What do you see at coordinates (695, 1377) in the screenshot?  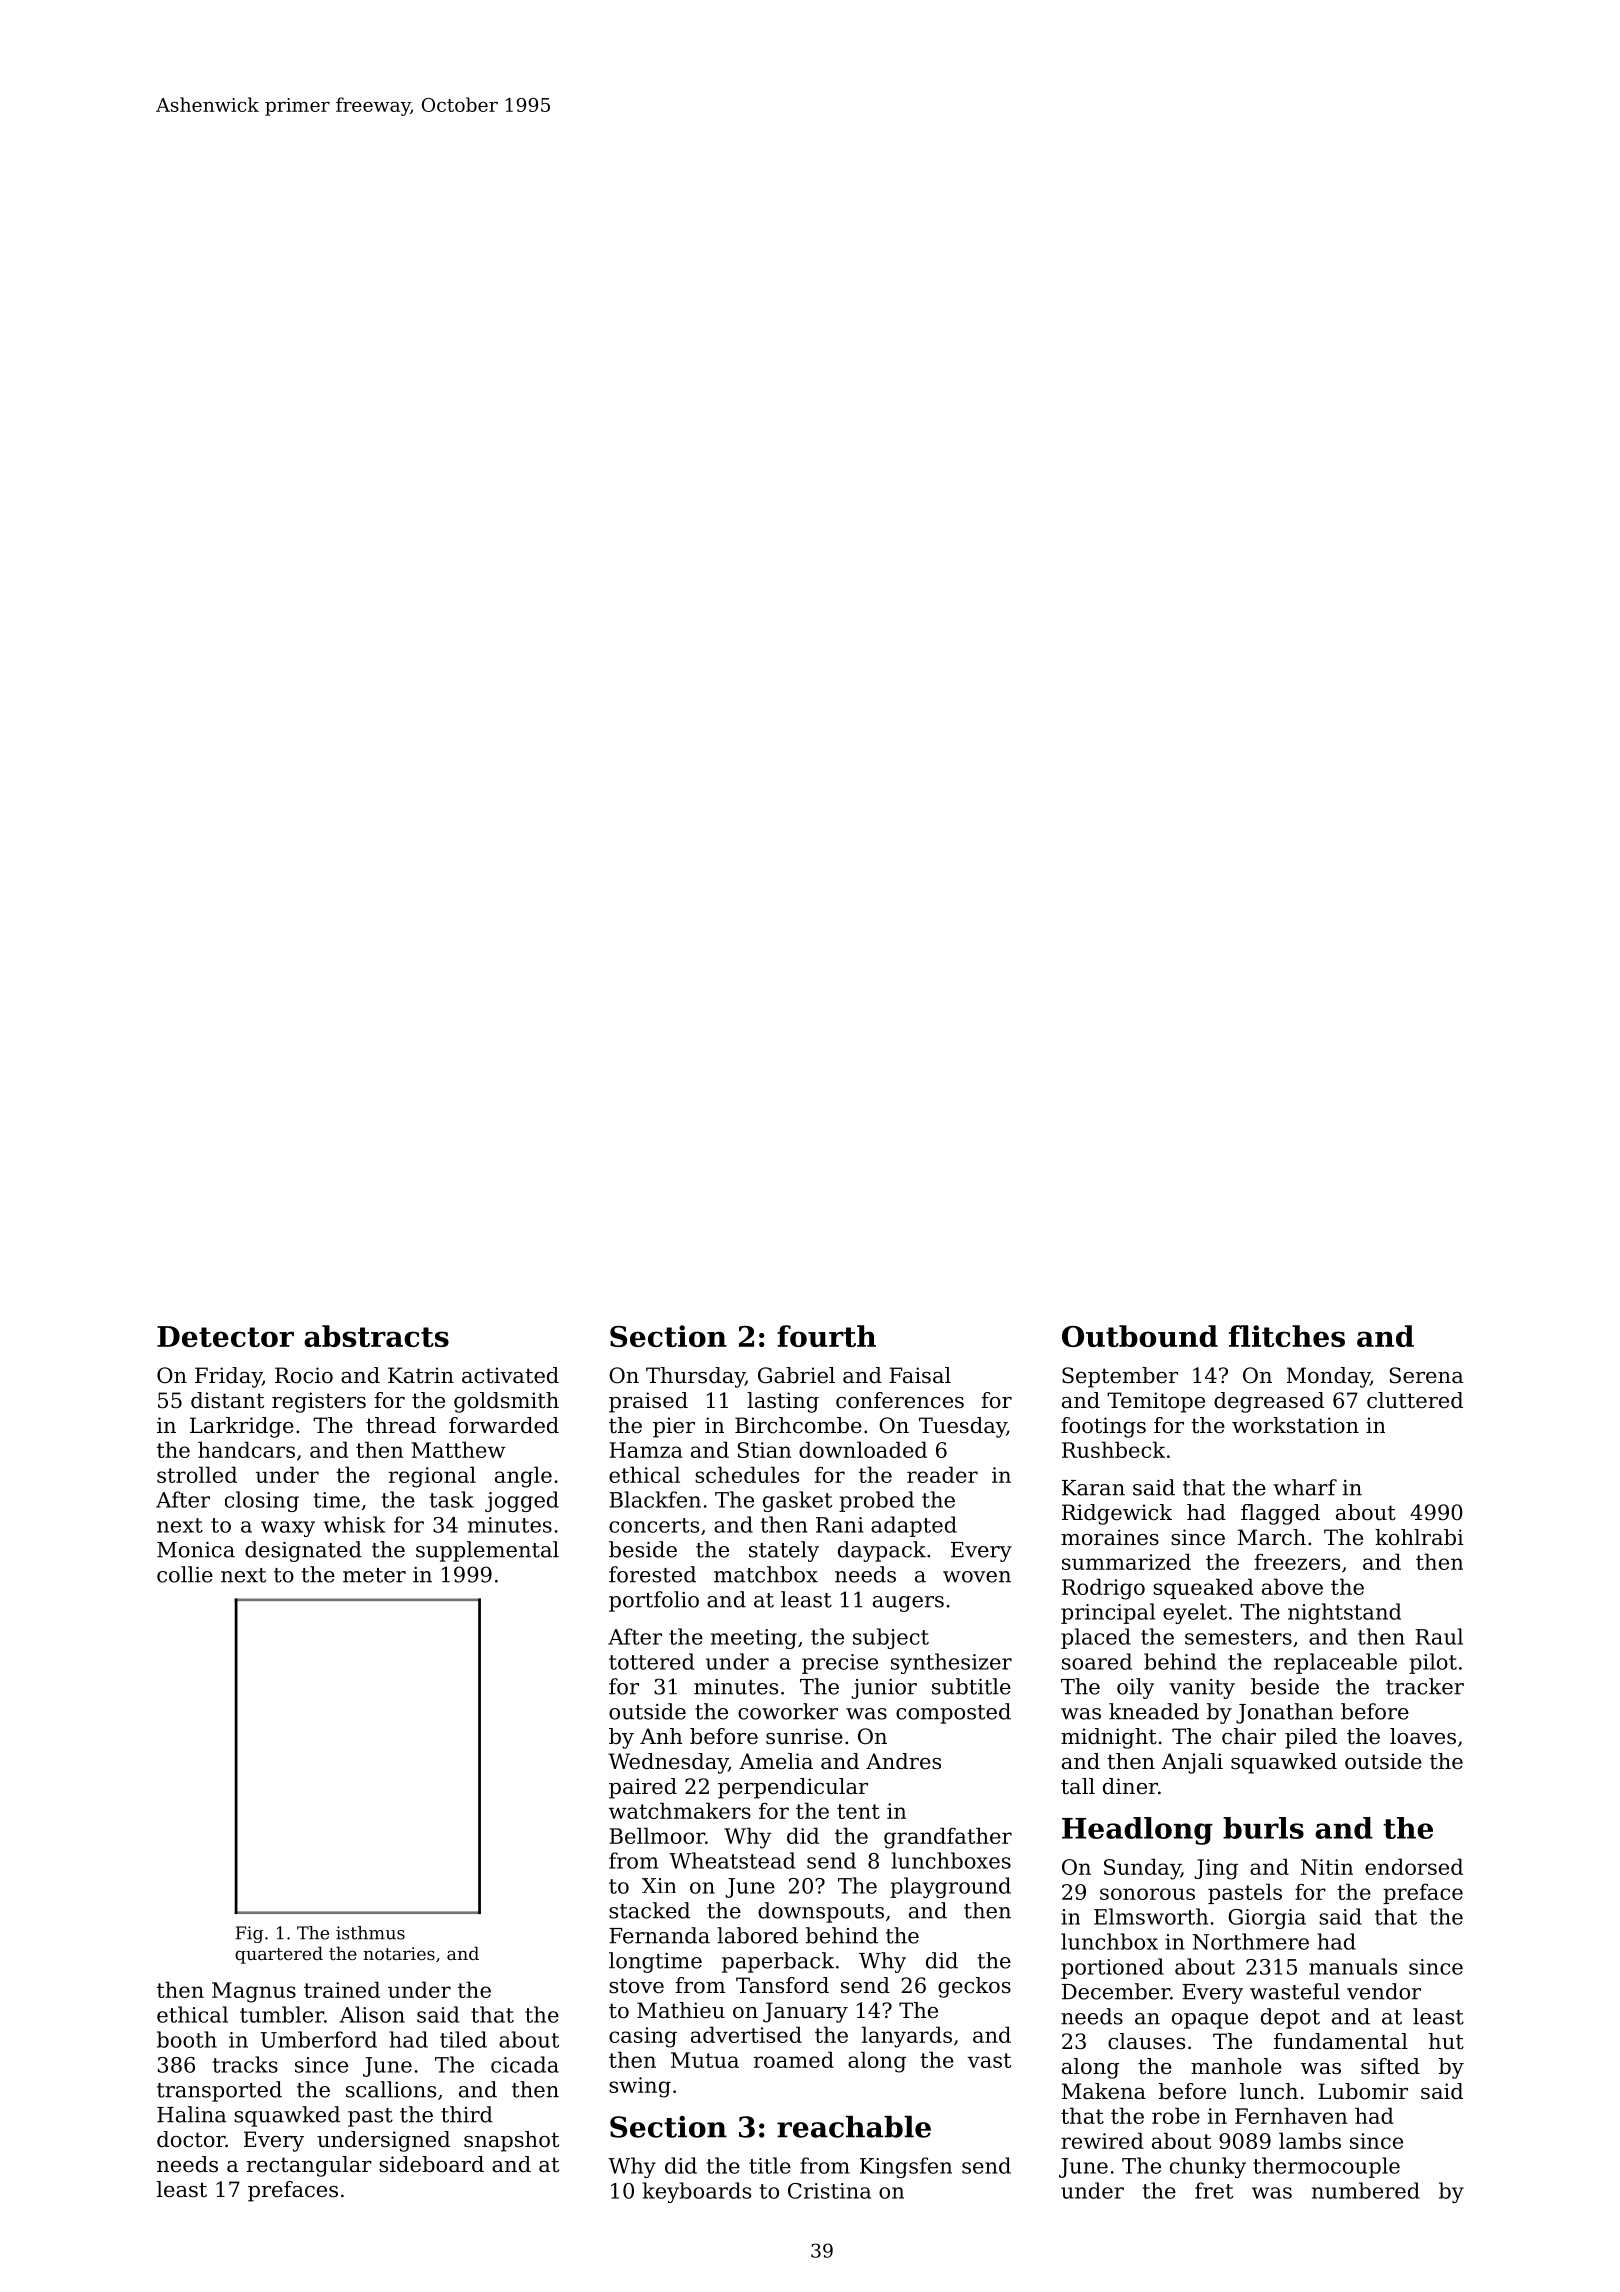 I see `Thursday` at bounding box center [695, 1377].
